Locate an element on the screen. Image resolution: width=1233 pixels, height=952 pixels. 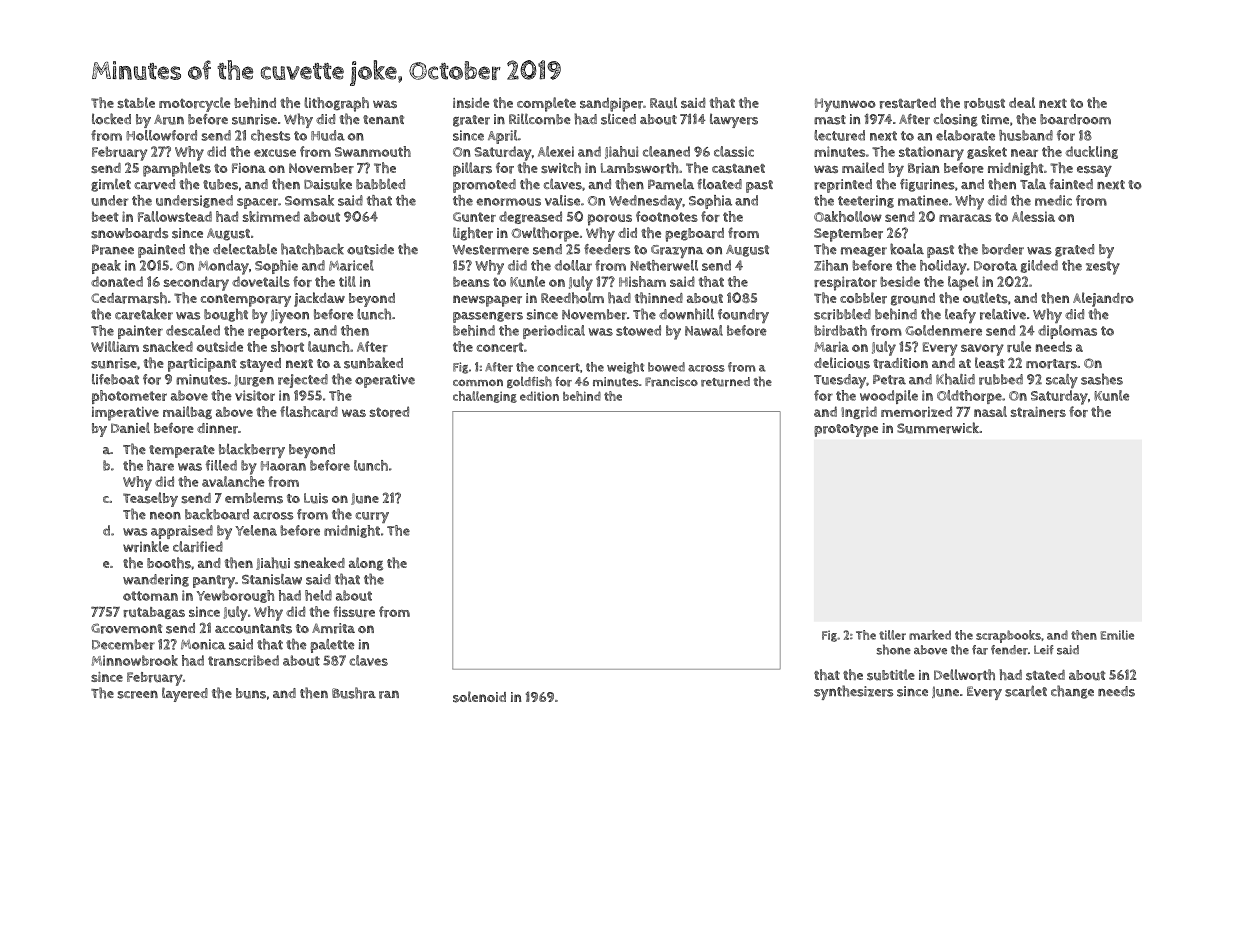
downhill is located at coordinates (686, 314).
